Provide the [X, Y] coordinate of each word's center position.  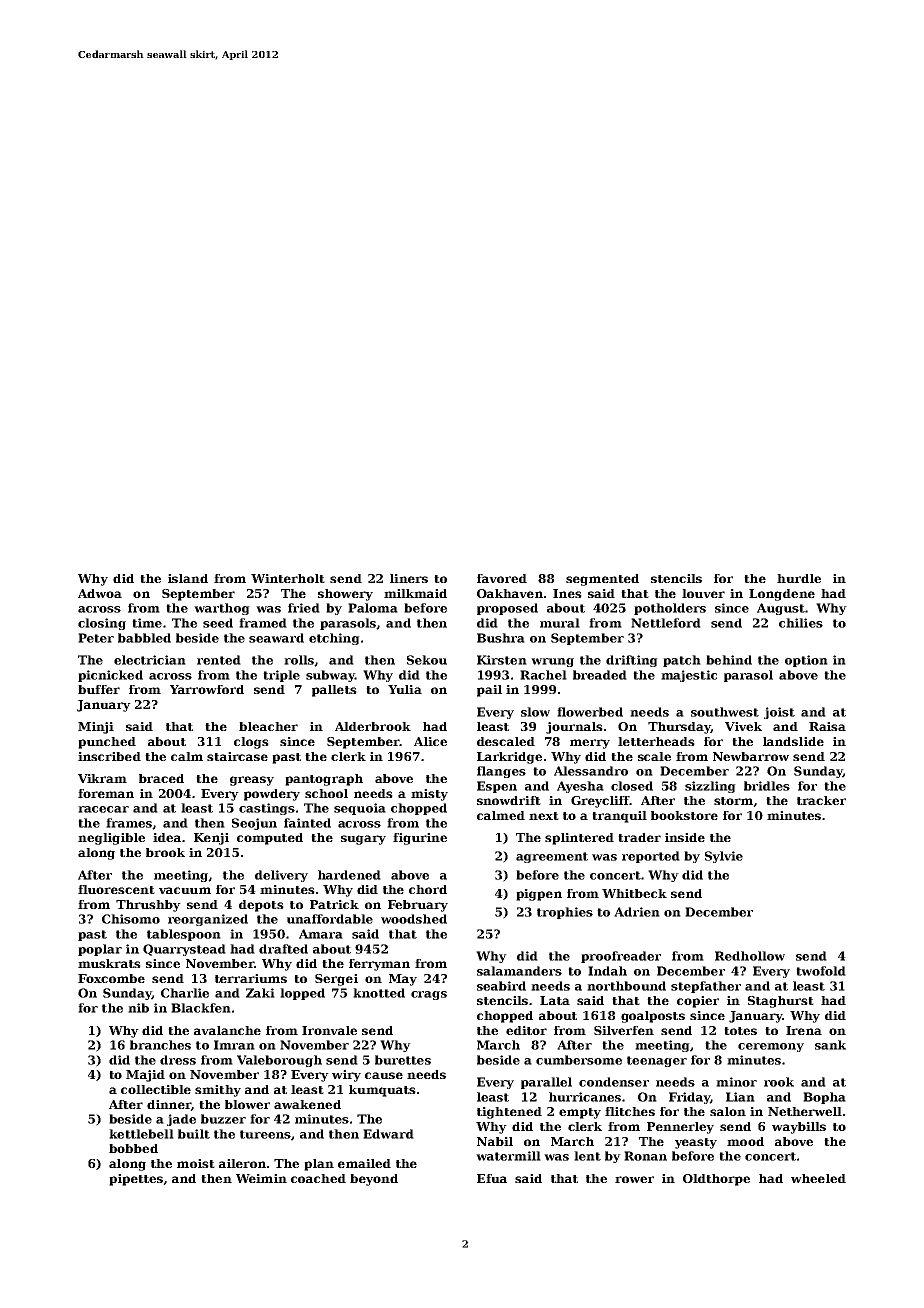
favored [502, 578]
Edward [388, 1134]
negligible [111, 839]
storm [733, 801]
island [188, 578]
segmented [602, 580]
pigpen [539, 895]
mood [745, 1141]
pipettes [136, 1180]
